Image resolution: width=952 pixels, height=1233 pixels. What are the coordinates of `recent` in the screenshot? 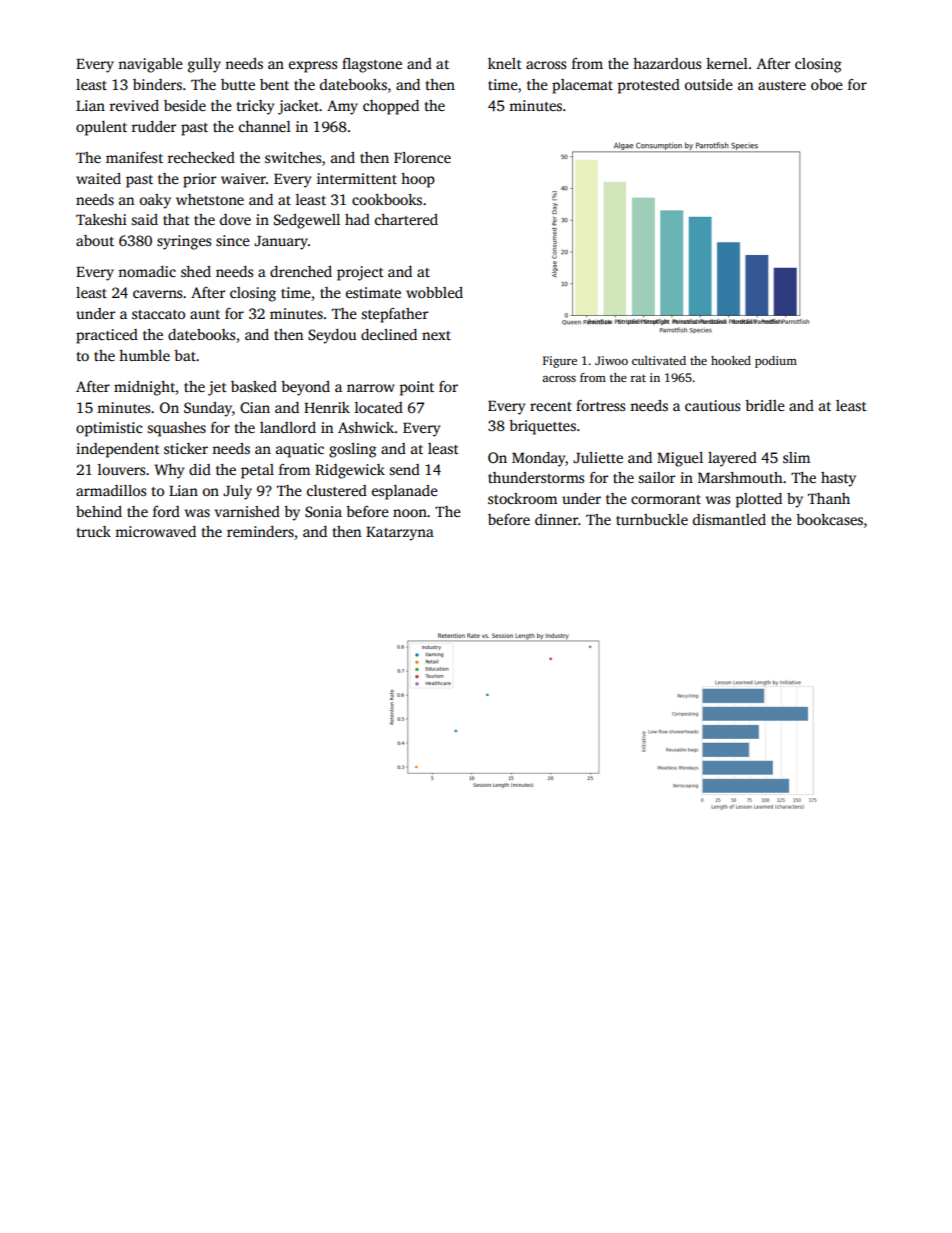 It's located at (551, 406).
